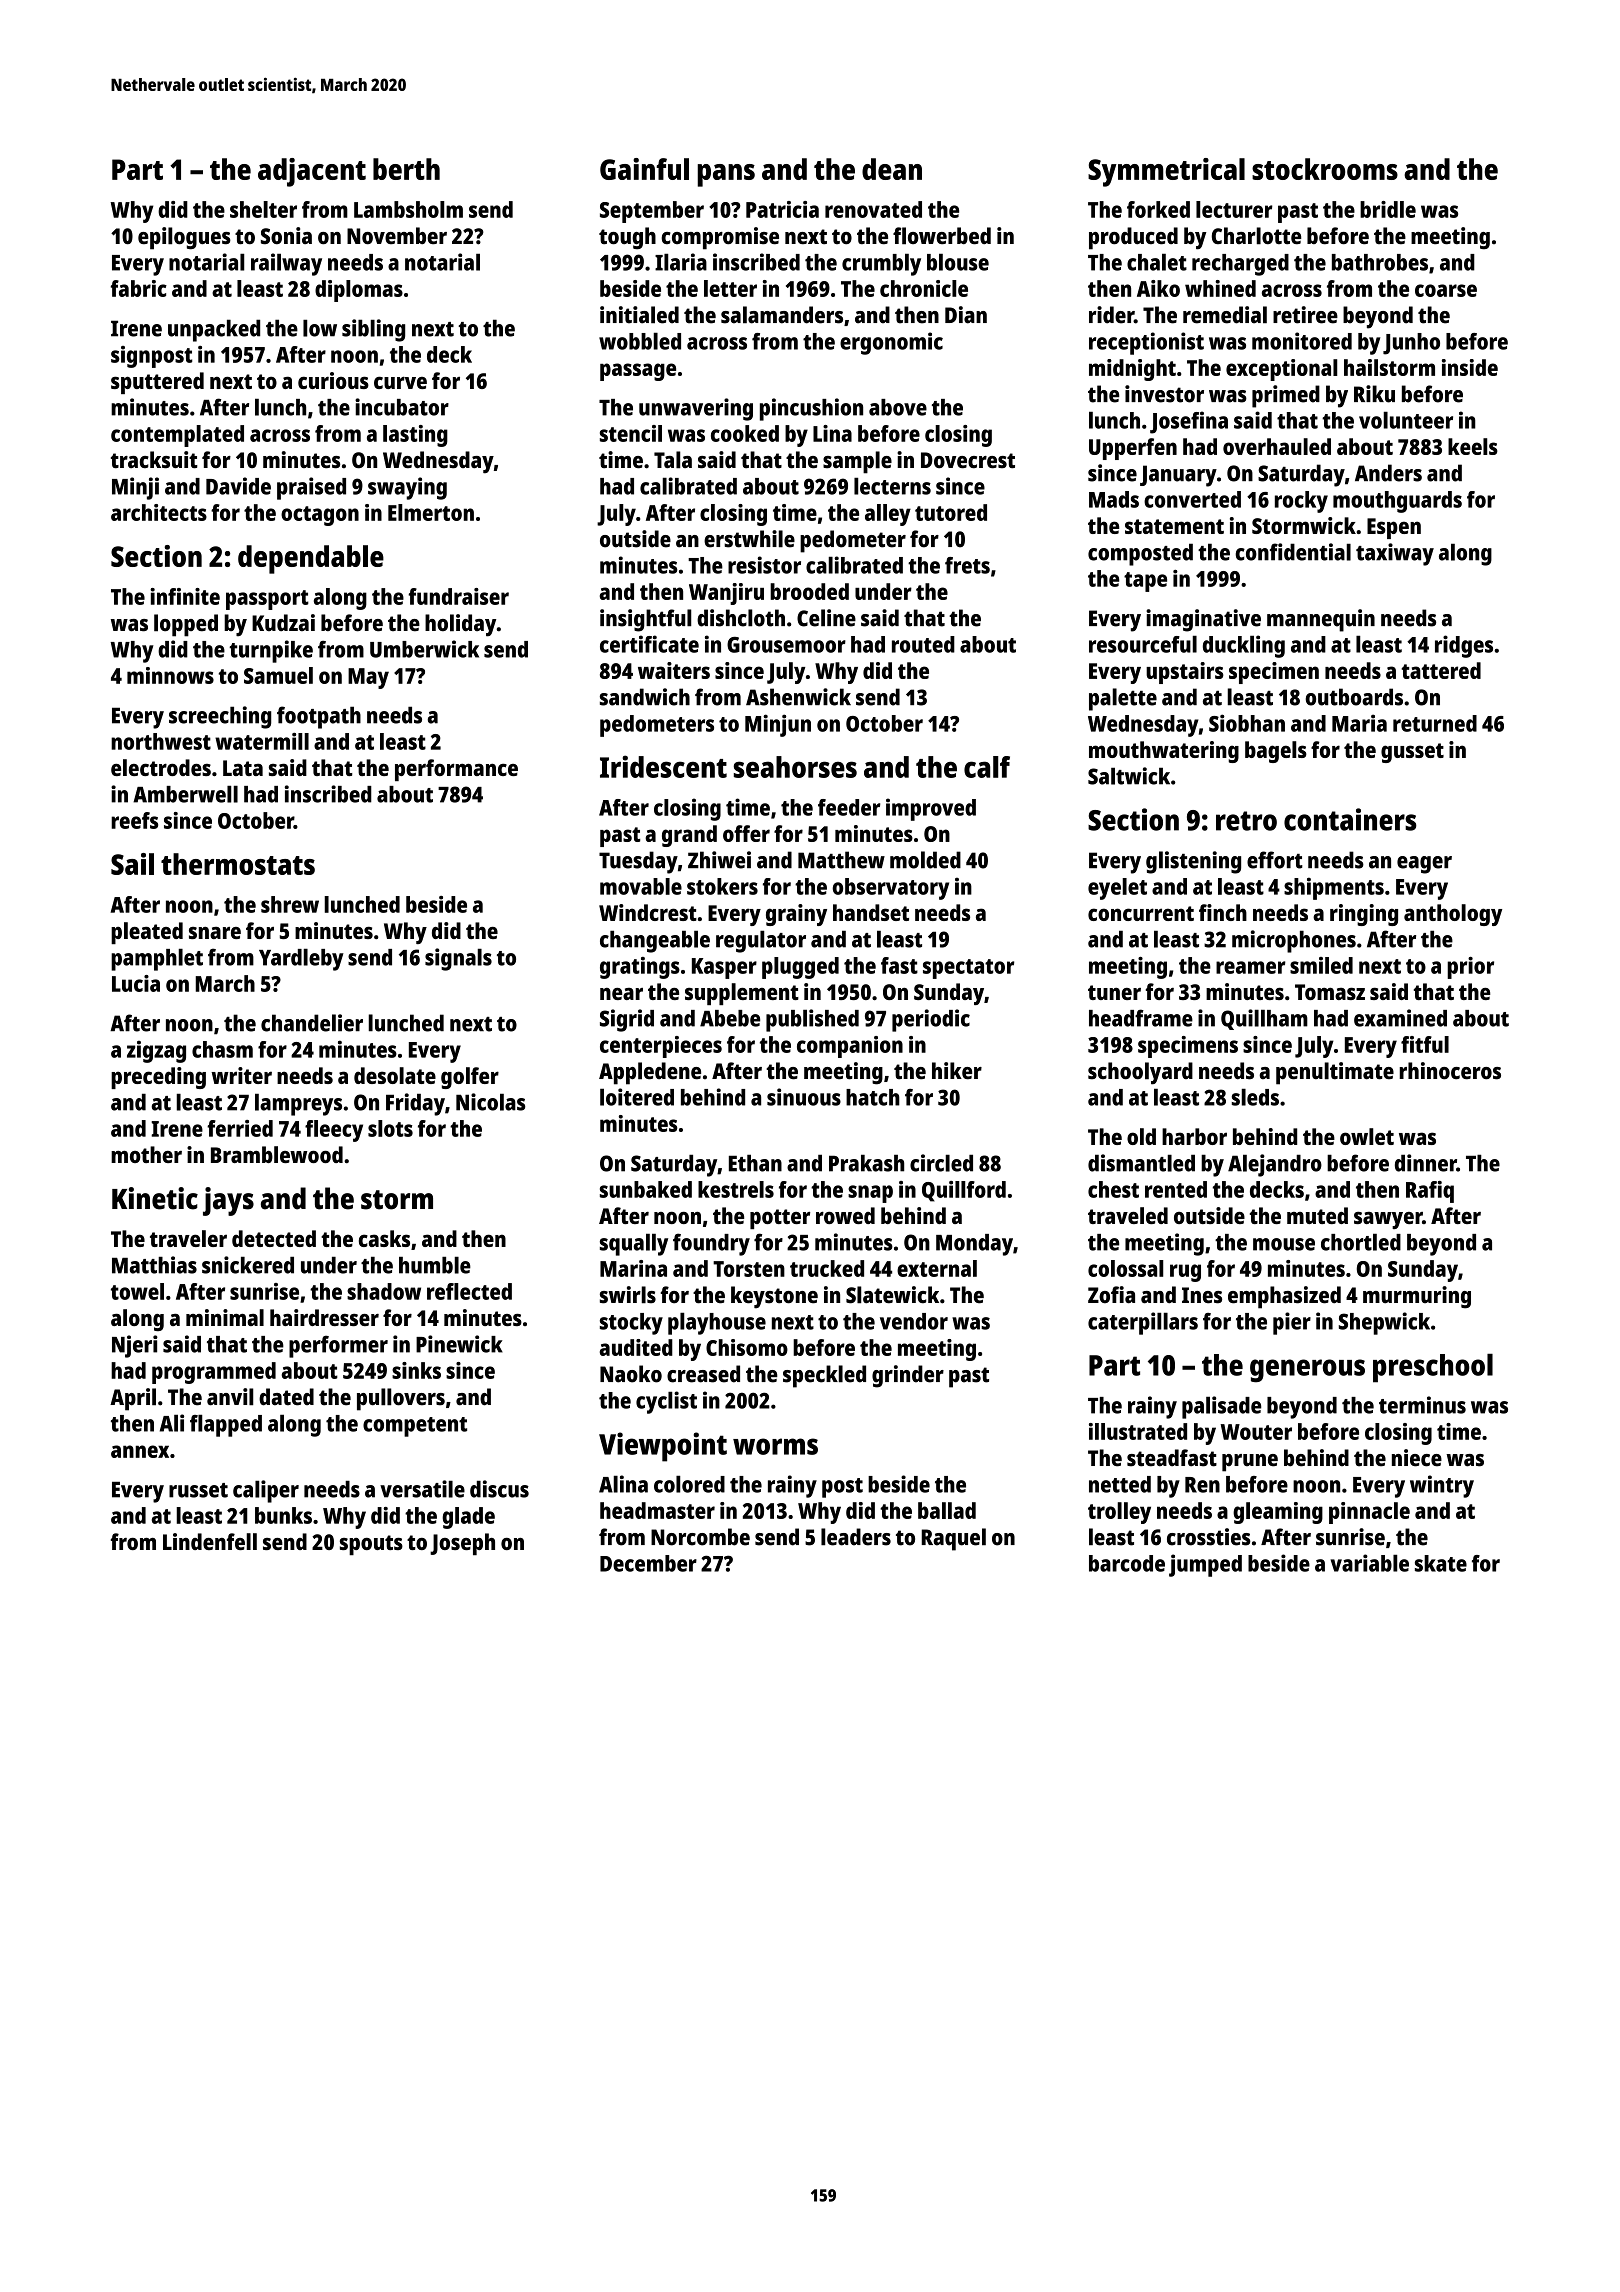 This screenshot has height=2292, width=1620. Describe the element at coordinates (849, 807) in the screenshot. I see `feeder` at that location.
